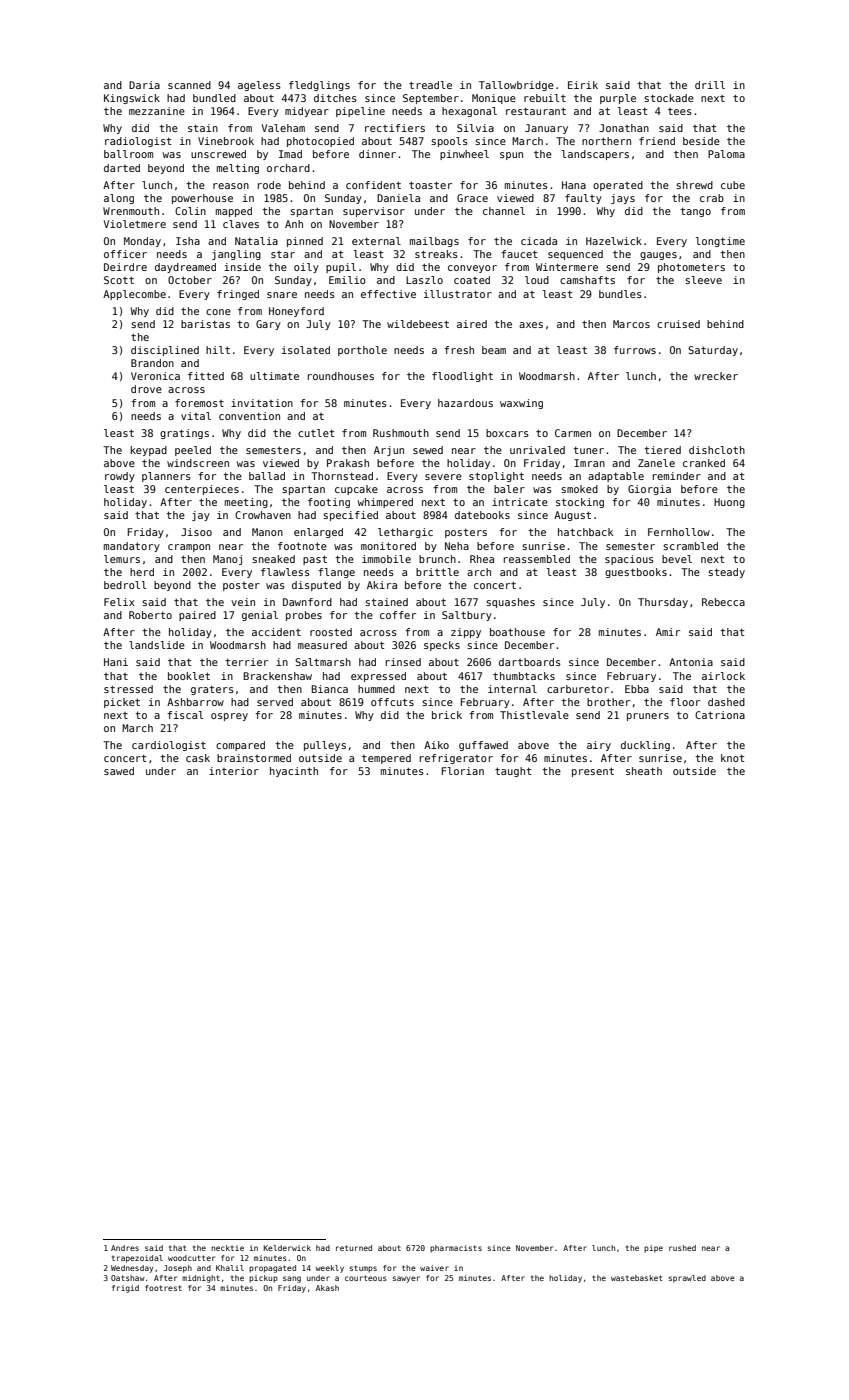  Describe the element at coordinates (268, 325) in the screenshot. I see `Gary` at that location.
